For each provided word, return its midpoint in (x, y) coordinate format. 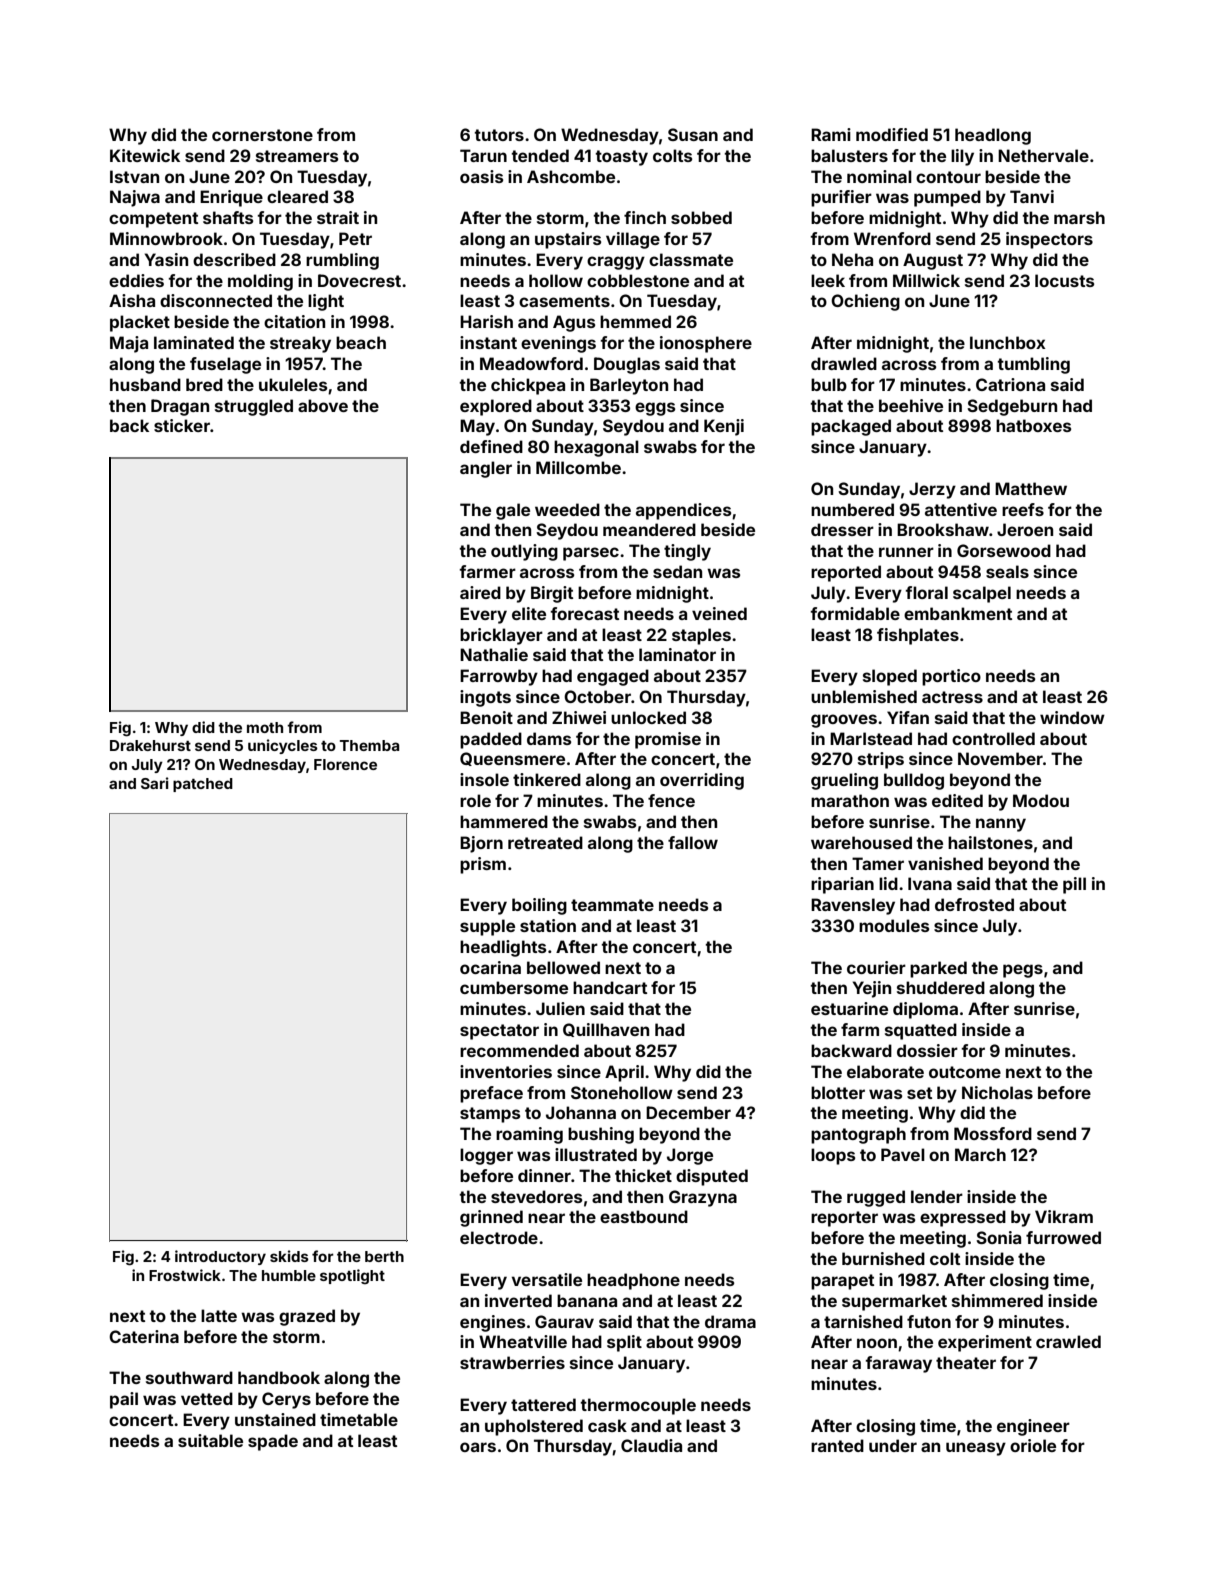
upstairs (568, 240)
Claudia (651, 1445)
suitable (210, 1440)
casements (564, 301)
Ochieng (865, 302)
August (933, 261)
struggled (254, 407)
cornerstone (262, 135)
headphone (633, 1281)
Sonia (998, 1237)
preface (491, 1094)
